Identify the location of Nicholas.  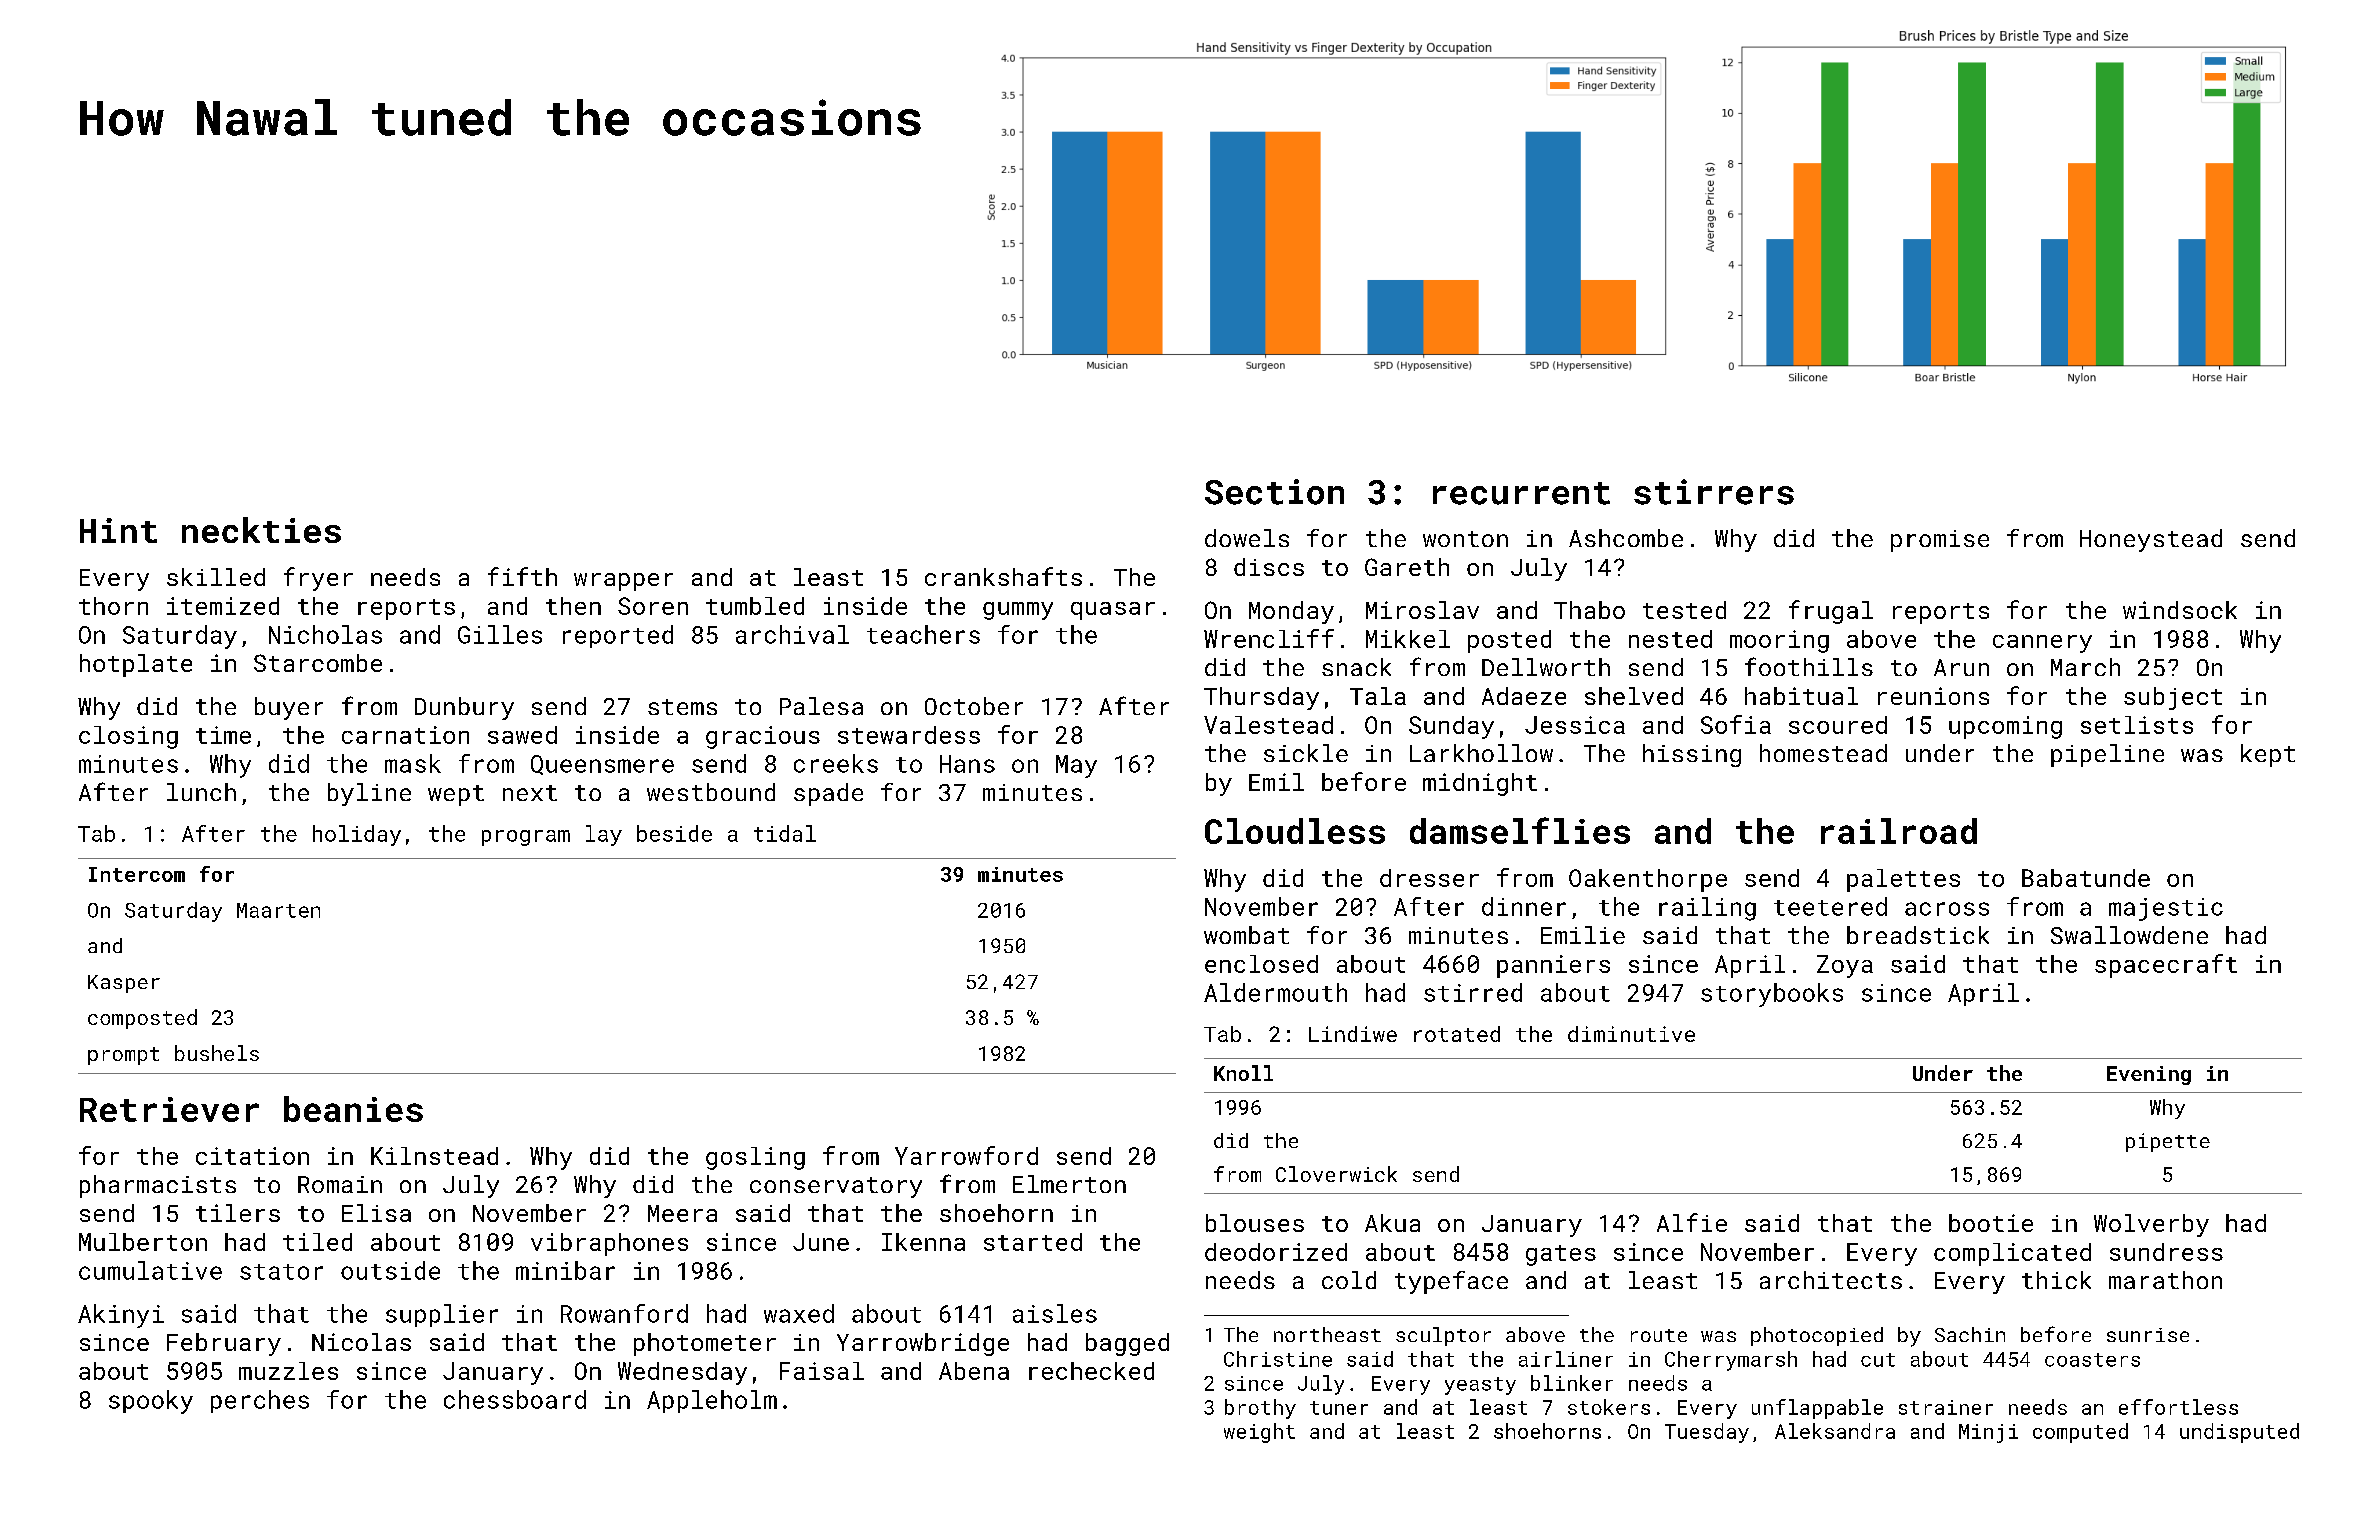
(325, 634).
